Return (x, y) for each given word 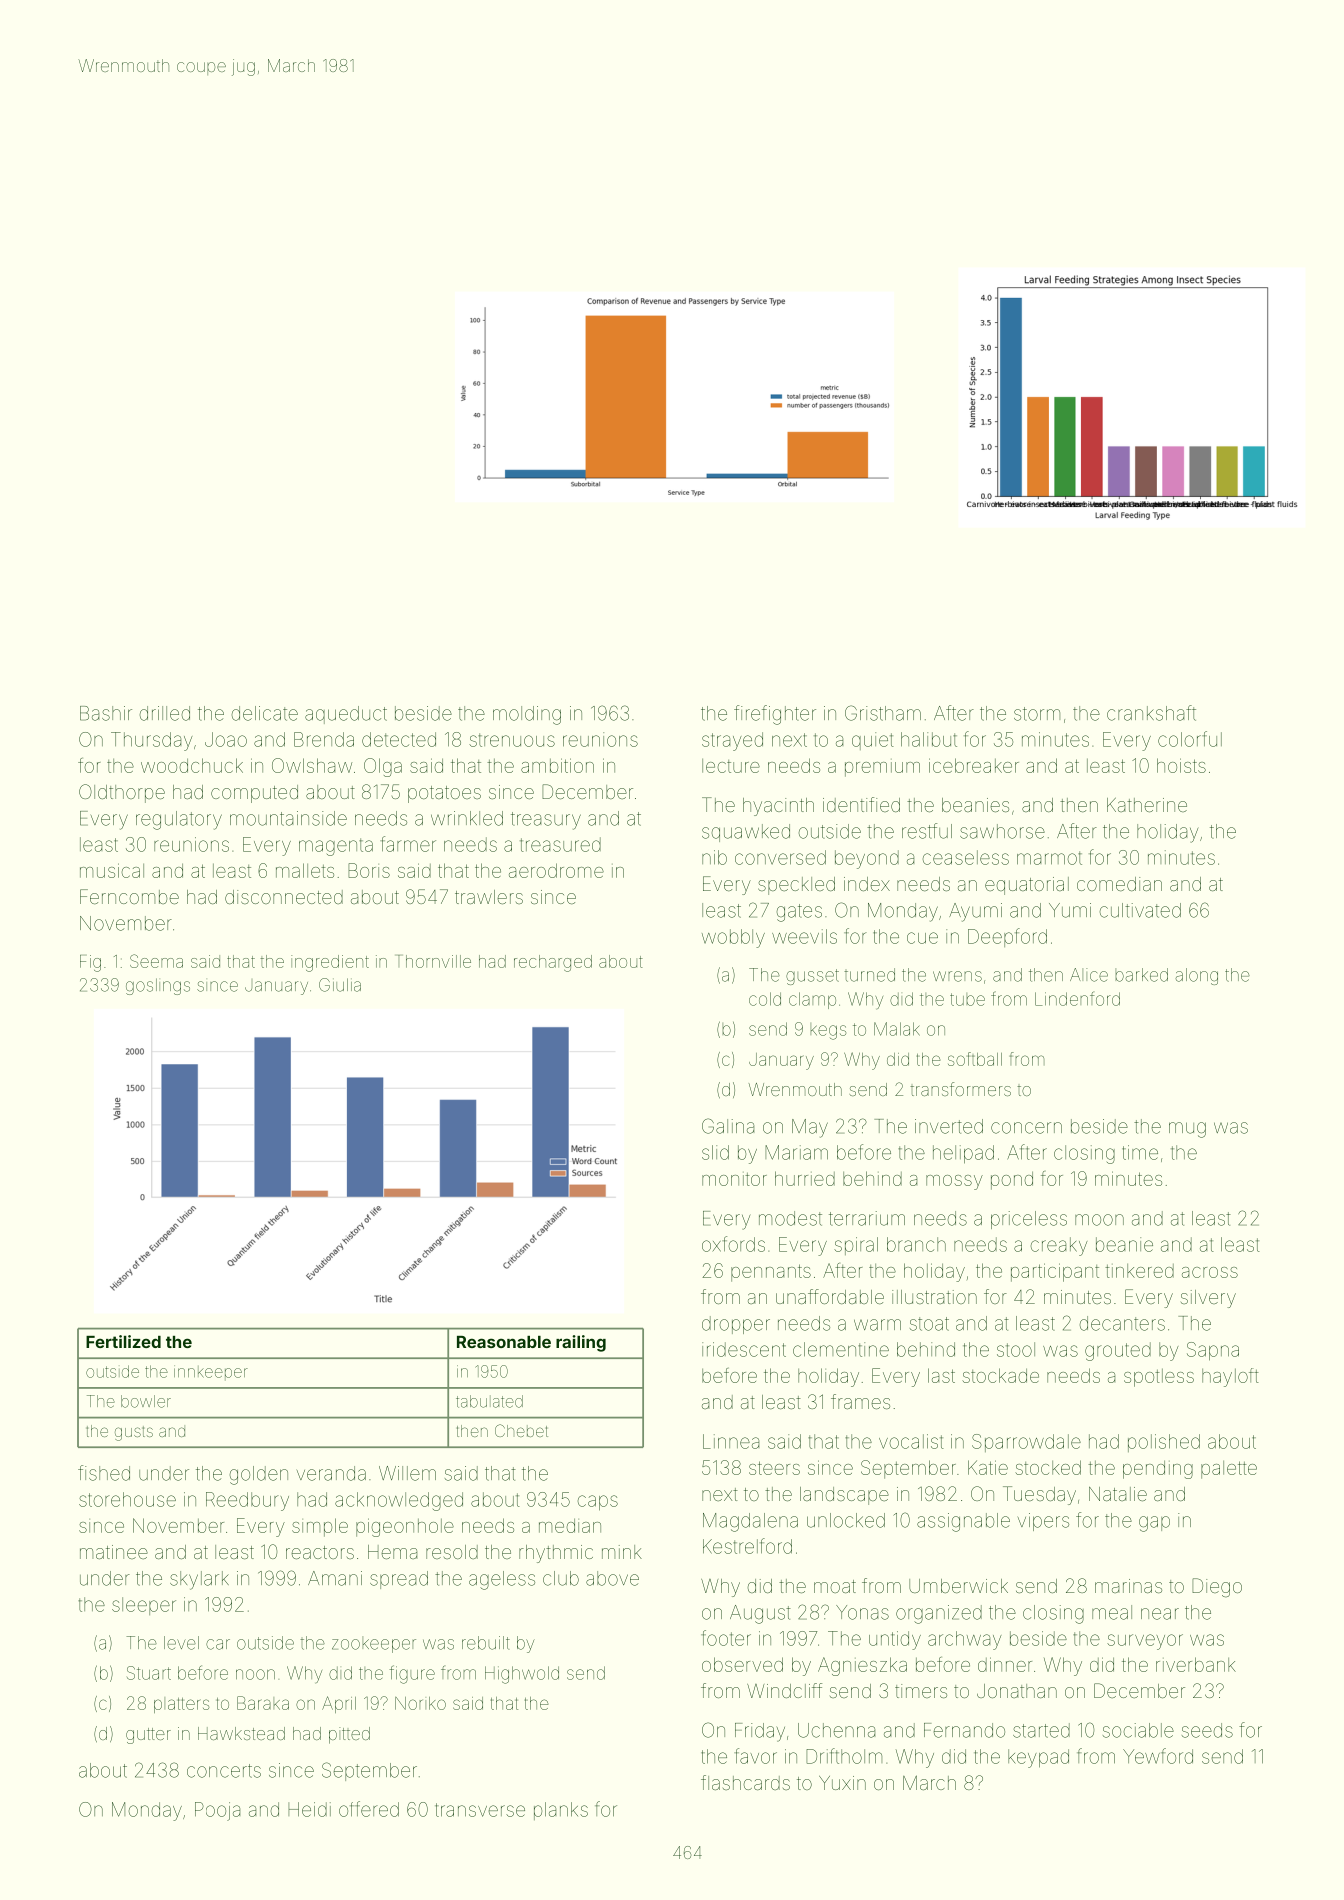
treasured (560, 844)
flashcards (745, 1782)
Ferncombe (129, 896)
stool (1016, 1349)
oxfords (733, 1244)
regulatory (179, 820)
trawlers (489, 897)
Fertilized (123, 1341)
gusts (134, 1433)
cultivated (1140, 910)
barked (1141, 975)
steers (774, 1468)
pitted (349, 1735)
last (941, 1375)
